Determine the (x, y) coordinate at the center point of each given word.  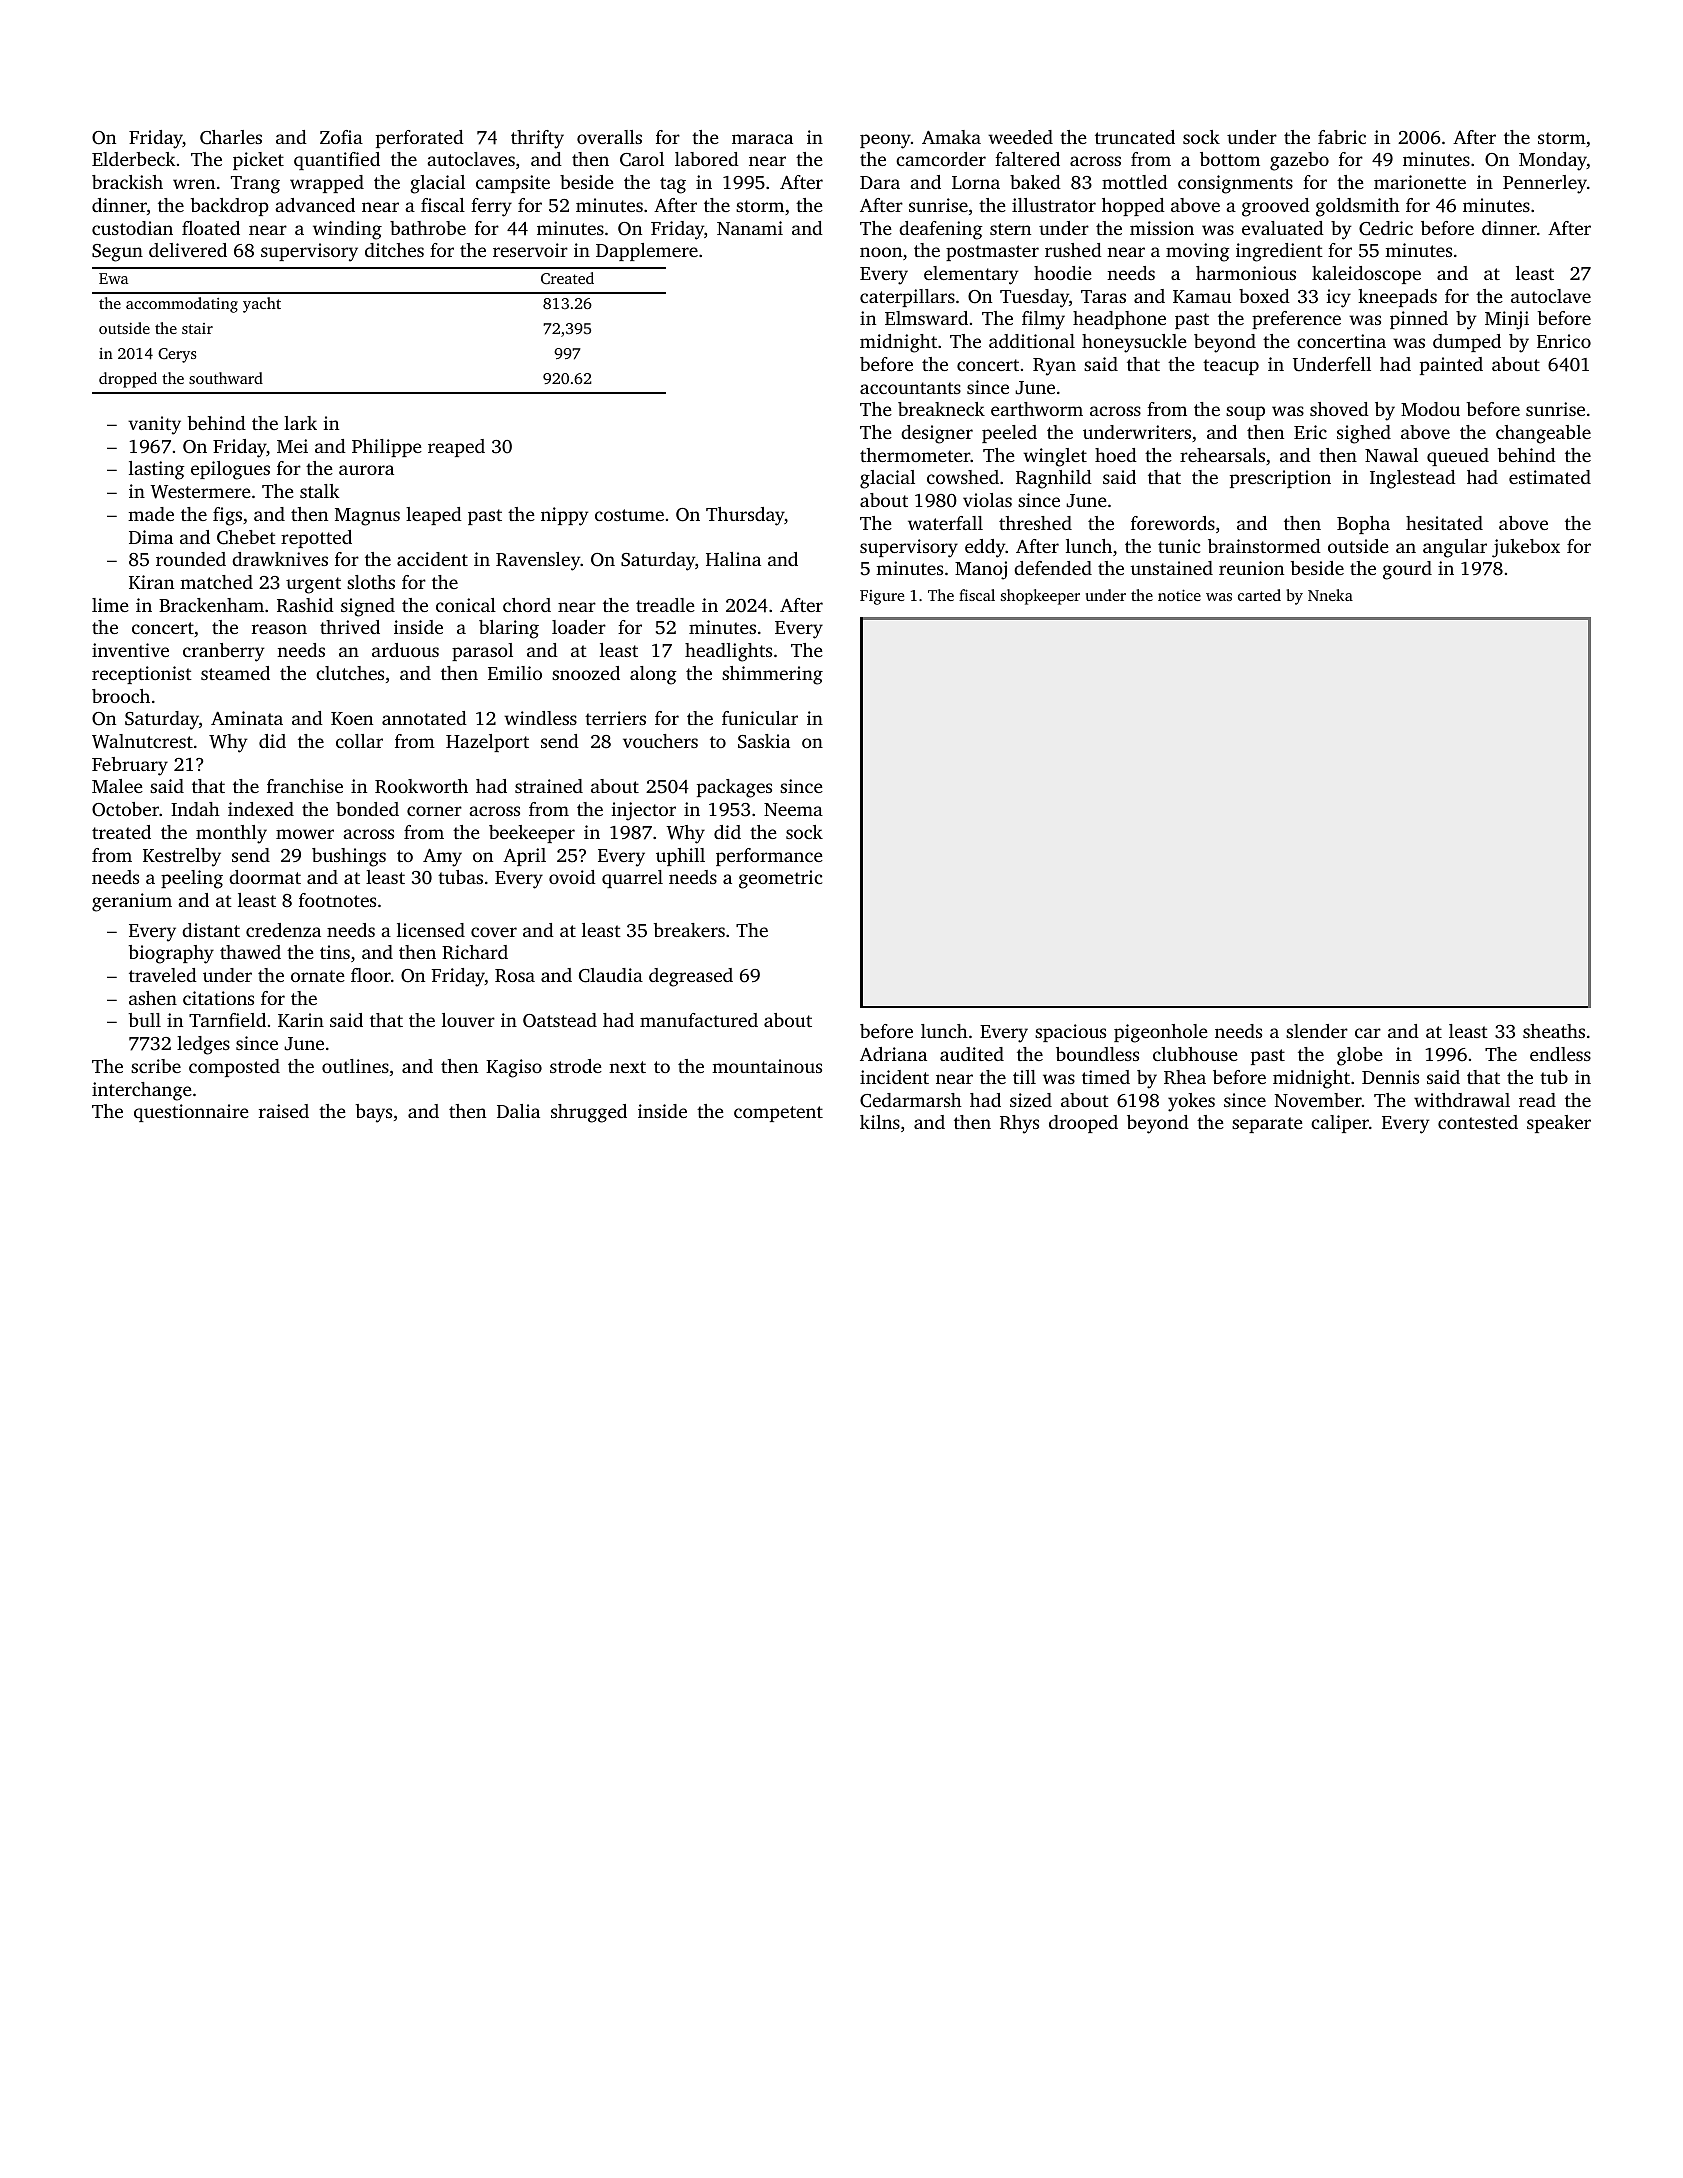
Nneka (1330, 595)
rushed (1073, 250)
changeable (1543, 434)
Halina (733, 559)
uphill (680, 857)
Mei (292, 446)
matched (216, 582)
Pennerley (1545, 184)
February (130, 766)
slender (1317, 1031)
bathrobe (428, 228)
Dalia (518, 1111)
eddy (985, 548)
